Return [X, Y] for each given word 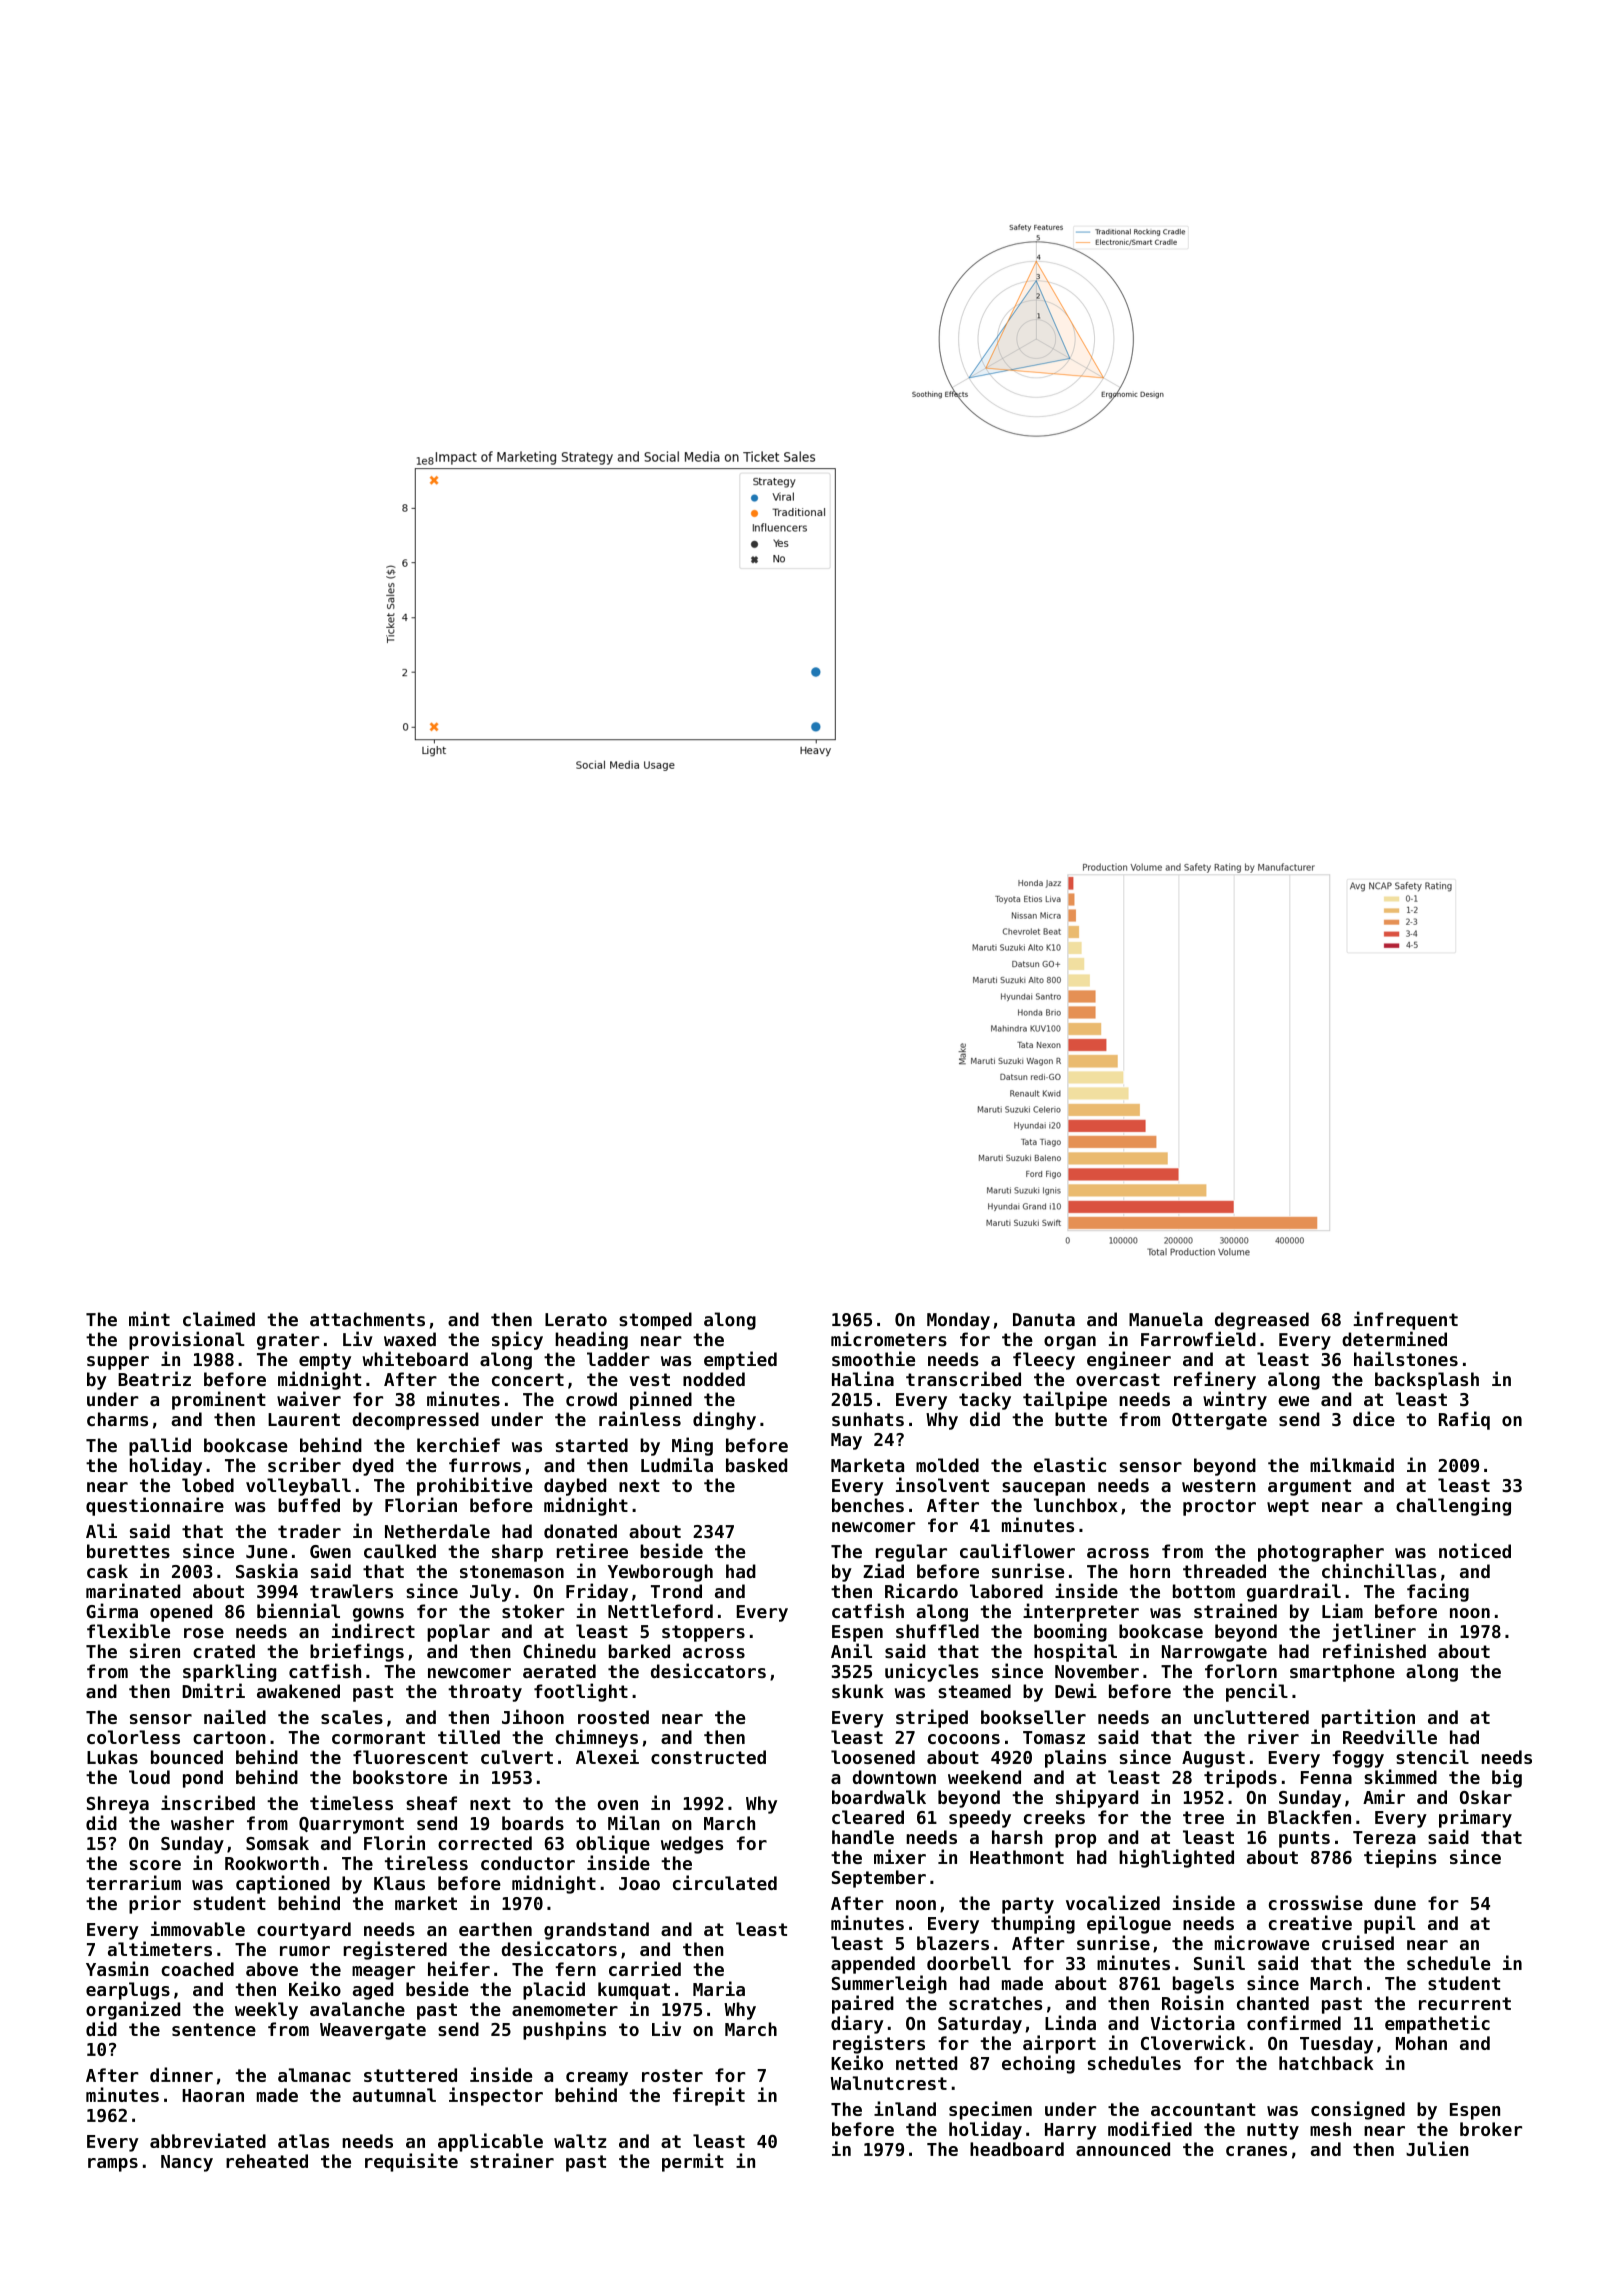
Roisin [1193, 2002]
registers [879, 2044]
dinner [181, 2074]
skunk [858, 1691]
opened [181, 1613]
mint [149, 1318]
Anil [851, 1650]
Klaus [399, 1883]
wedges [692, 1845]
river [1273, 1736]
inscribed [208, 1802]
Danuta [1044, 1320]
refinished [1374, 1650]
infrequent [1405, 1320]
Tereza [1384, 1837]
